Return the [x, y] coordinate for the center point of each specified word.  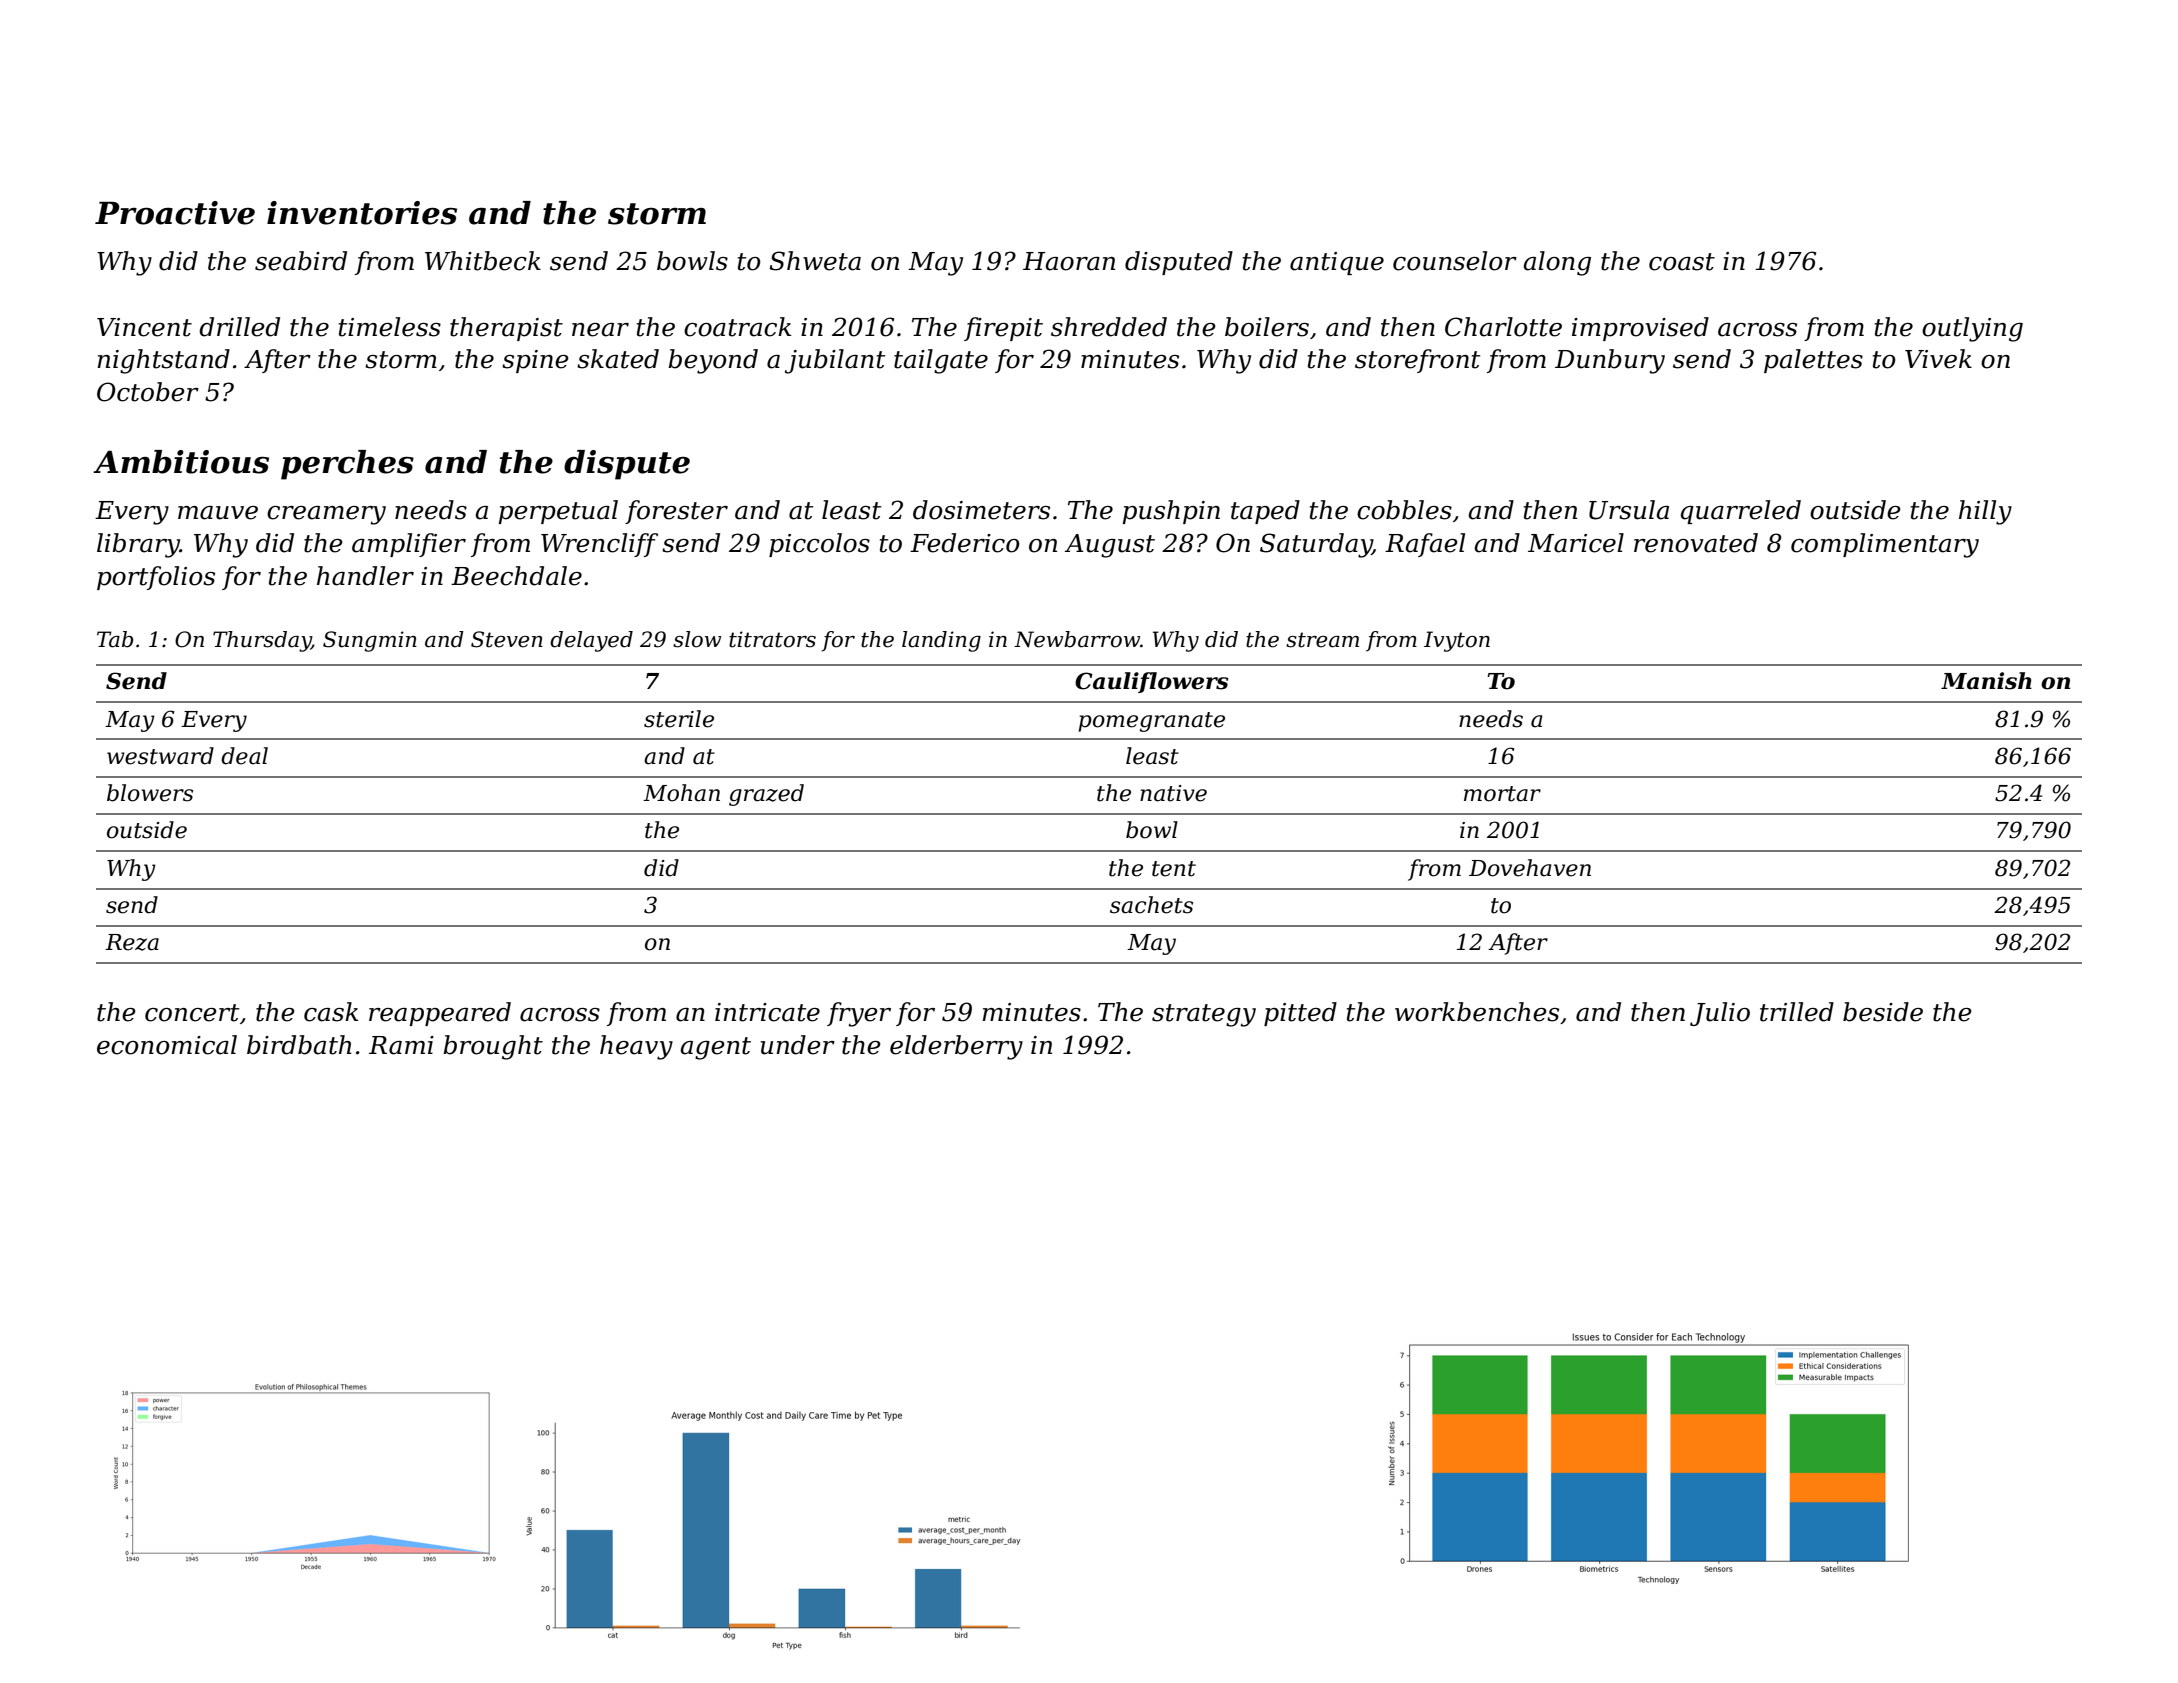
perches [347, 465]
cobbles [1404, 510]
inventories [362, 213]
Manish [1986, 681]
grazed [766, 795]
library [138, 545]
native [1173, 793]
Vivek [1938, 359]
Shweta [815, 261]
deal [244, 756]
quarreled [1741, 512]
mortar [1502, 794]
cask [331, 1012]
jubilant [835, 361]
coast [1682, 262]
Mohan [681, 793]
